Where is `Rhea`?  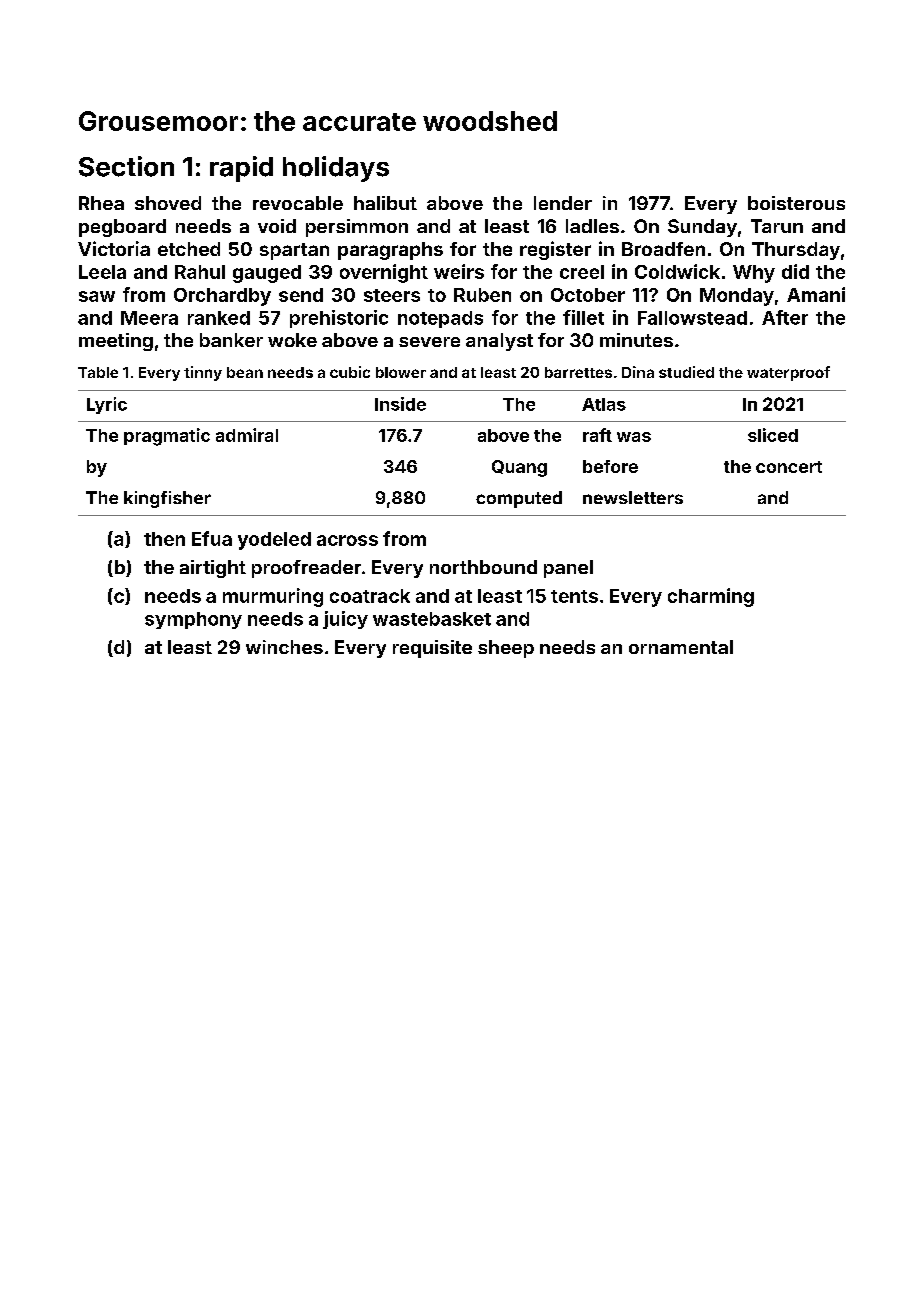
Rhea is located at coordinates (101, 203).
